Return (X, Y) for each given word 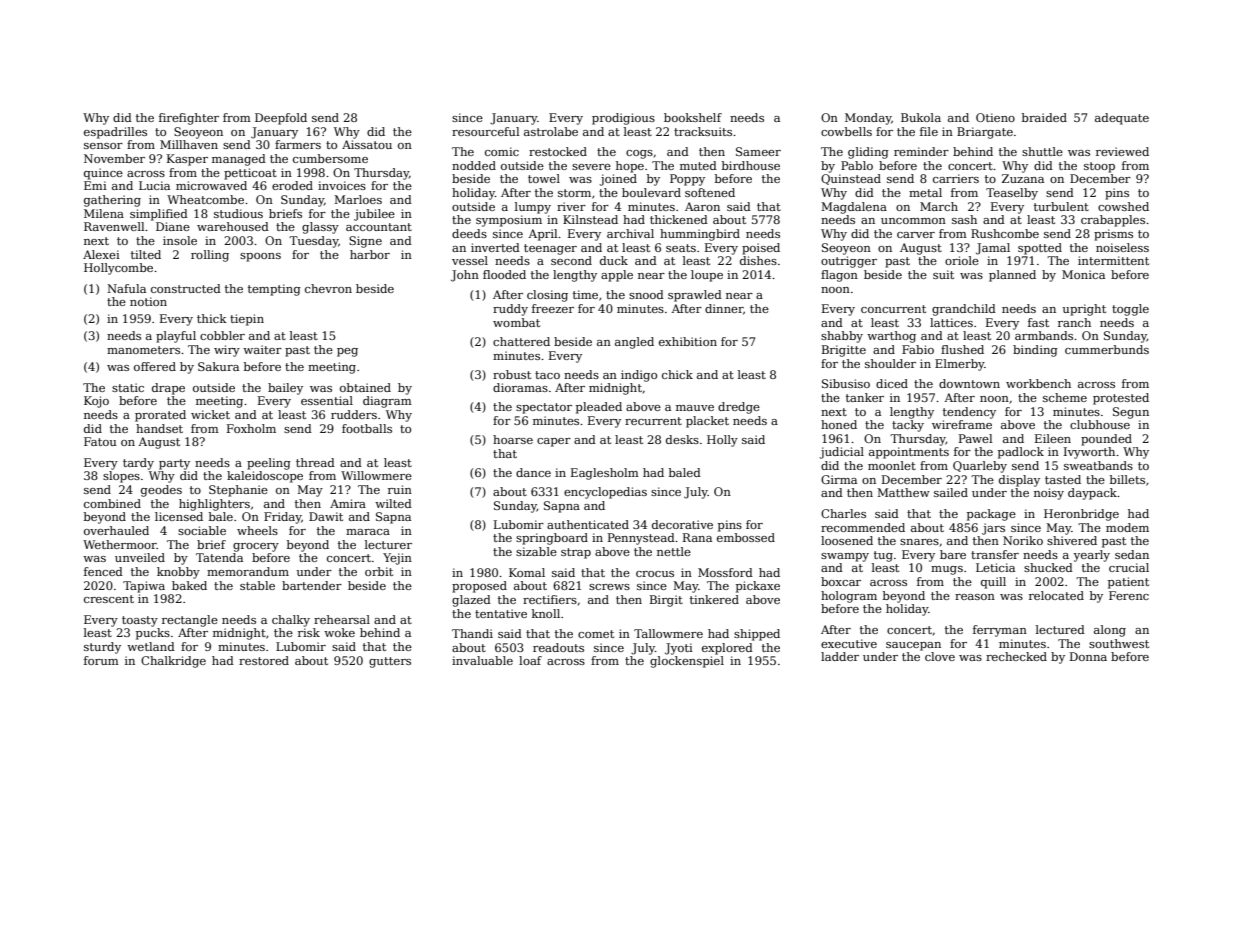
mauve (695, 408)
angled (634, 343)
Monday (868, 119)
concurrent (893, 309)
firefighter (189, 119)
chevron (328, 288)
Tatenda (219, 557)
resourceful (485, 131)
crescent (109, 599)
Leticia (995, 567)
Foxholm (251, 428)
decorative (682, 524)
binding (1035, 351)
